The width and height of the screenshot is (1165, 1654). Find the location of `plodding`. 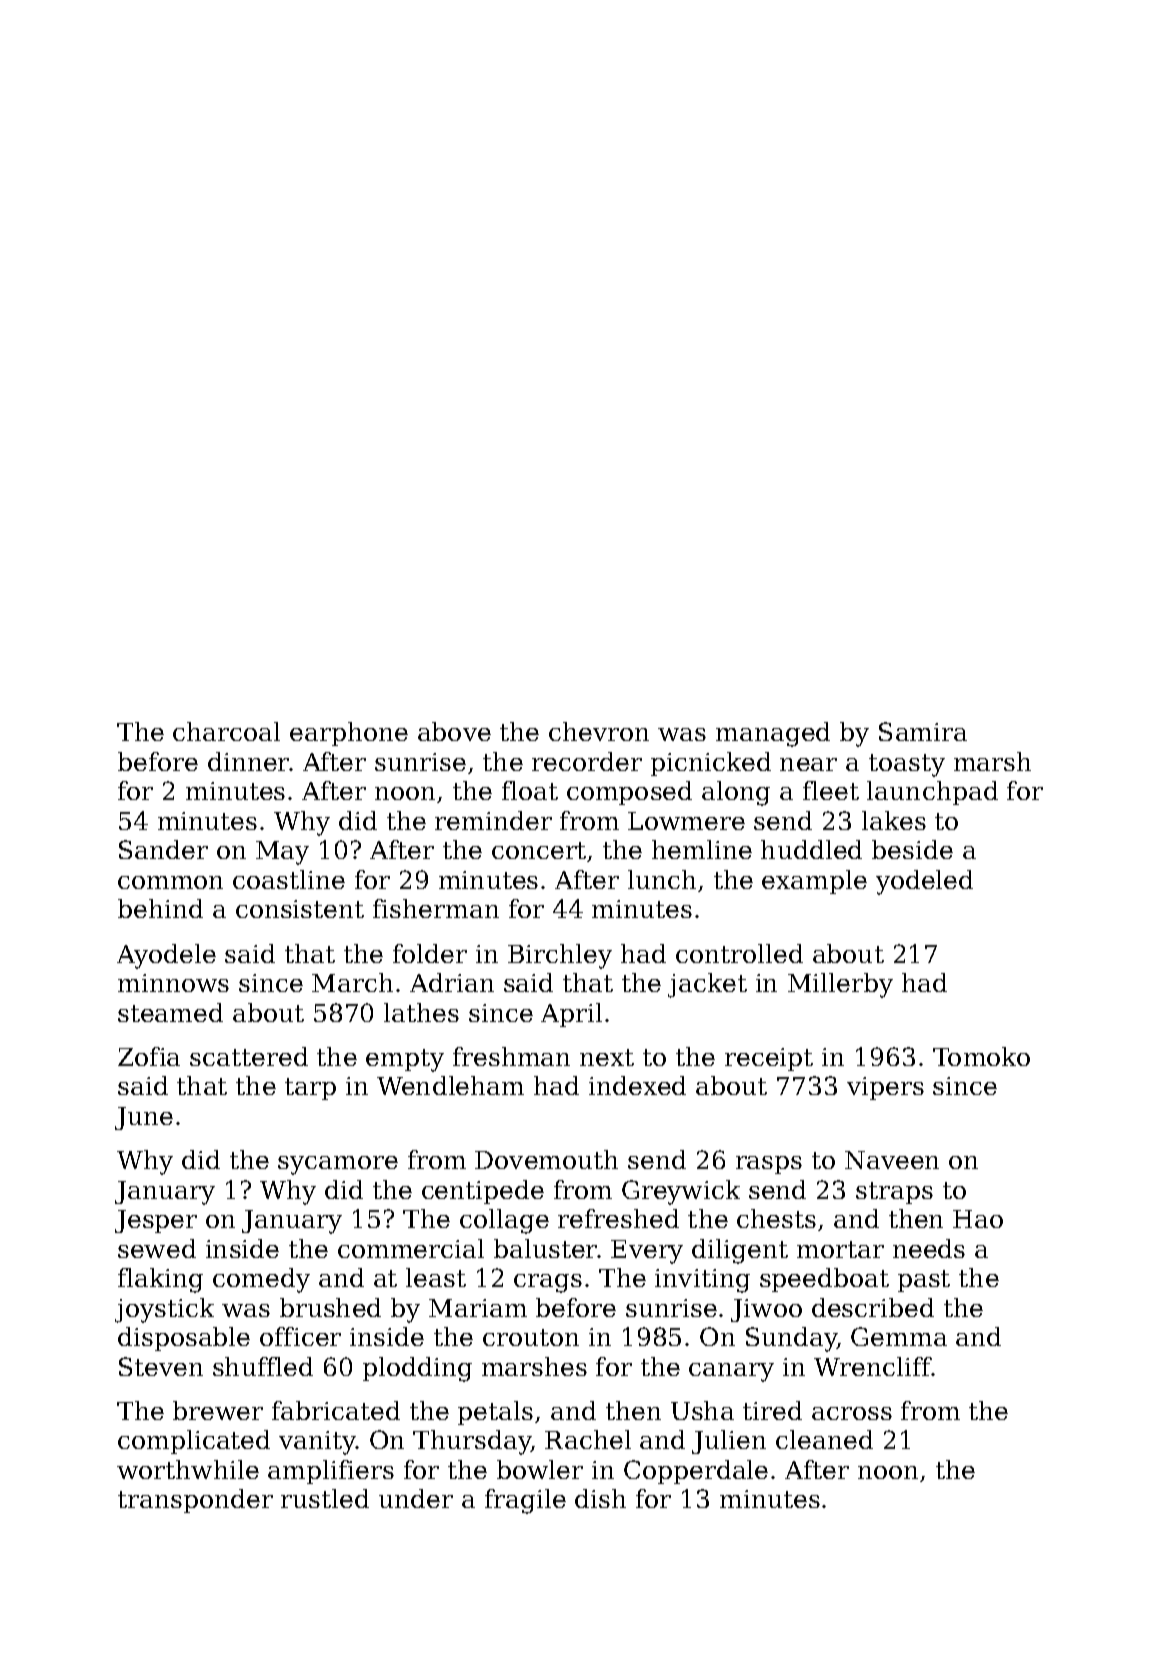

plodding is located at coordinates (417, 1369).
